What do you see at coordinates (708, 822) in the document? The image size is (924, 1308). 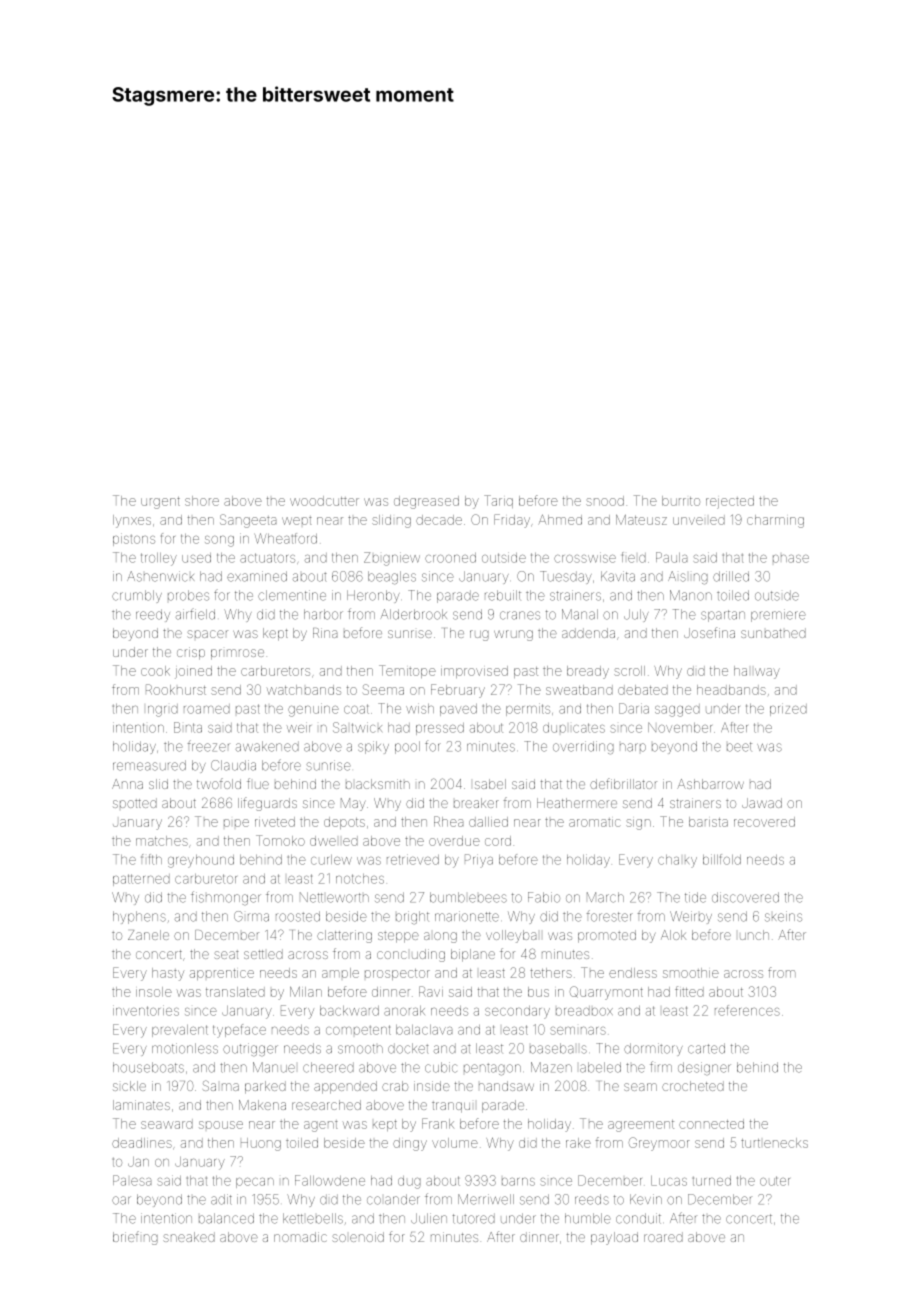 I see `barista` at bounding box center [708, 822].
